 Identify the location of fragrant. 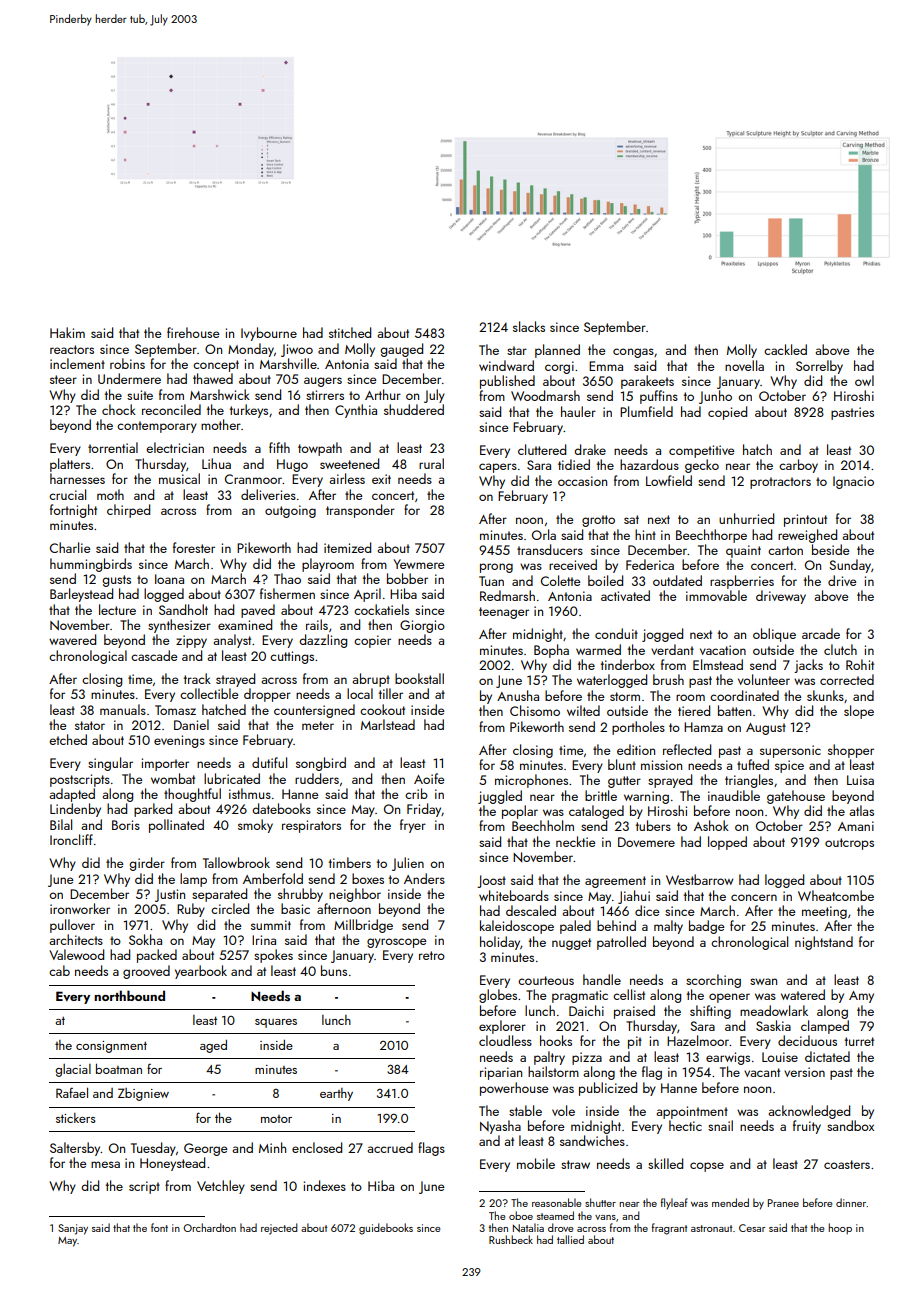
(669, 1229).
